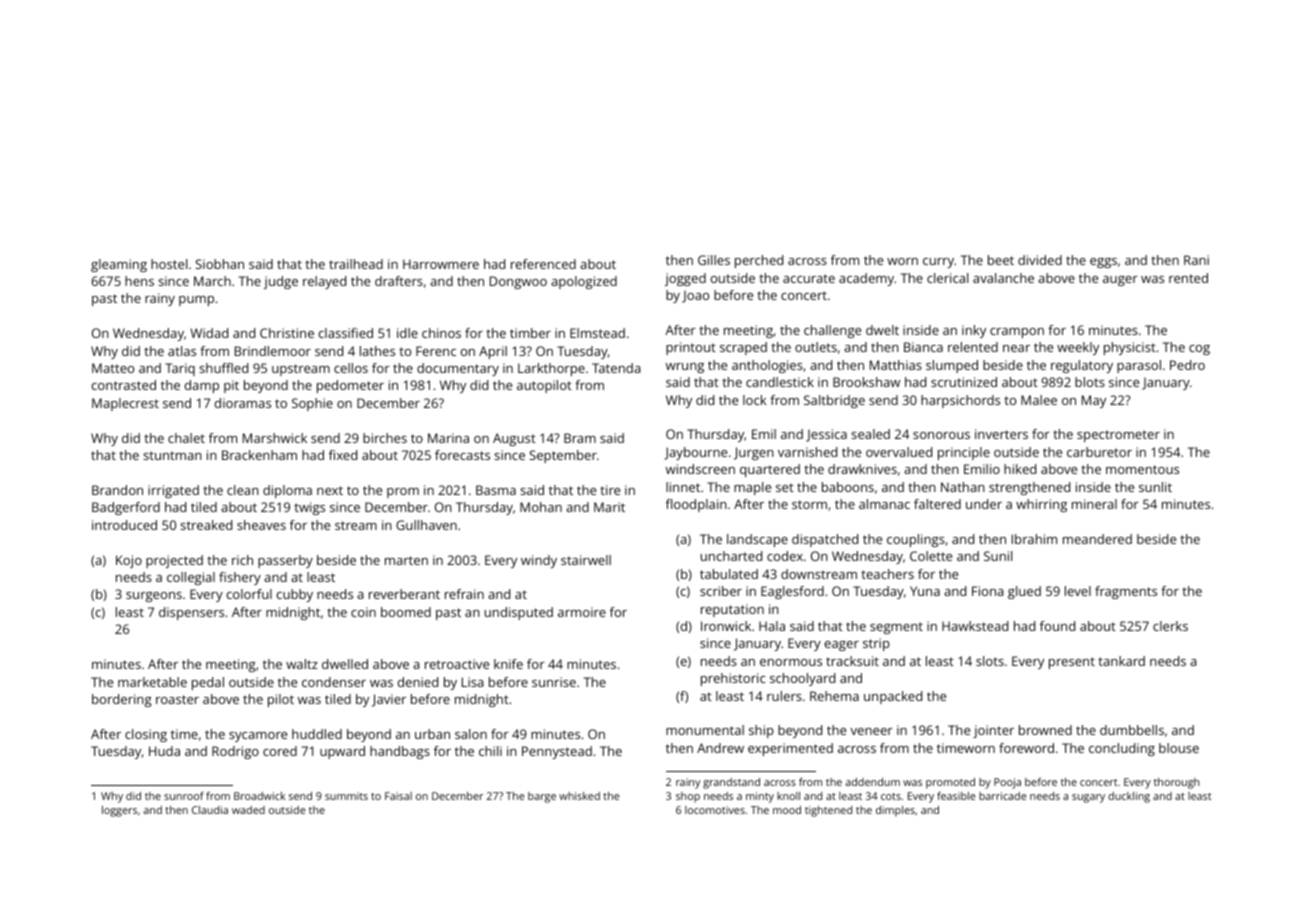 The width and height of the screenshot is (1308, 924). What do you see at coordinates (1155, 487) in the screenshot?
I see `sunlit` at bounding box center [1155, 487].
